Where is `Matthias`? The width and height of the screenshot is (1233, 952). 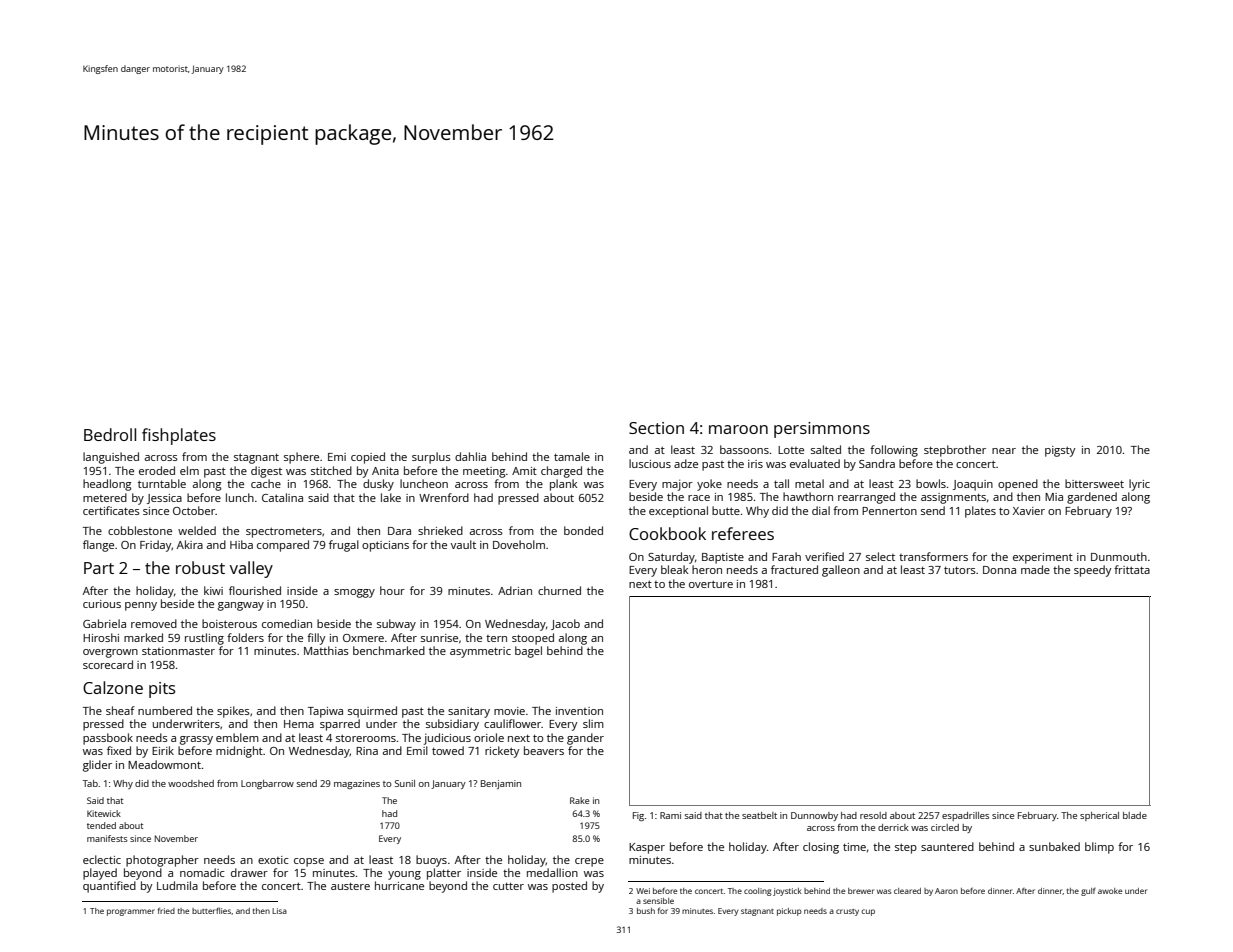
Matthias is located at coordinates (326, 650).
